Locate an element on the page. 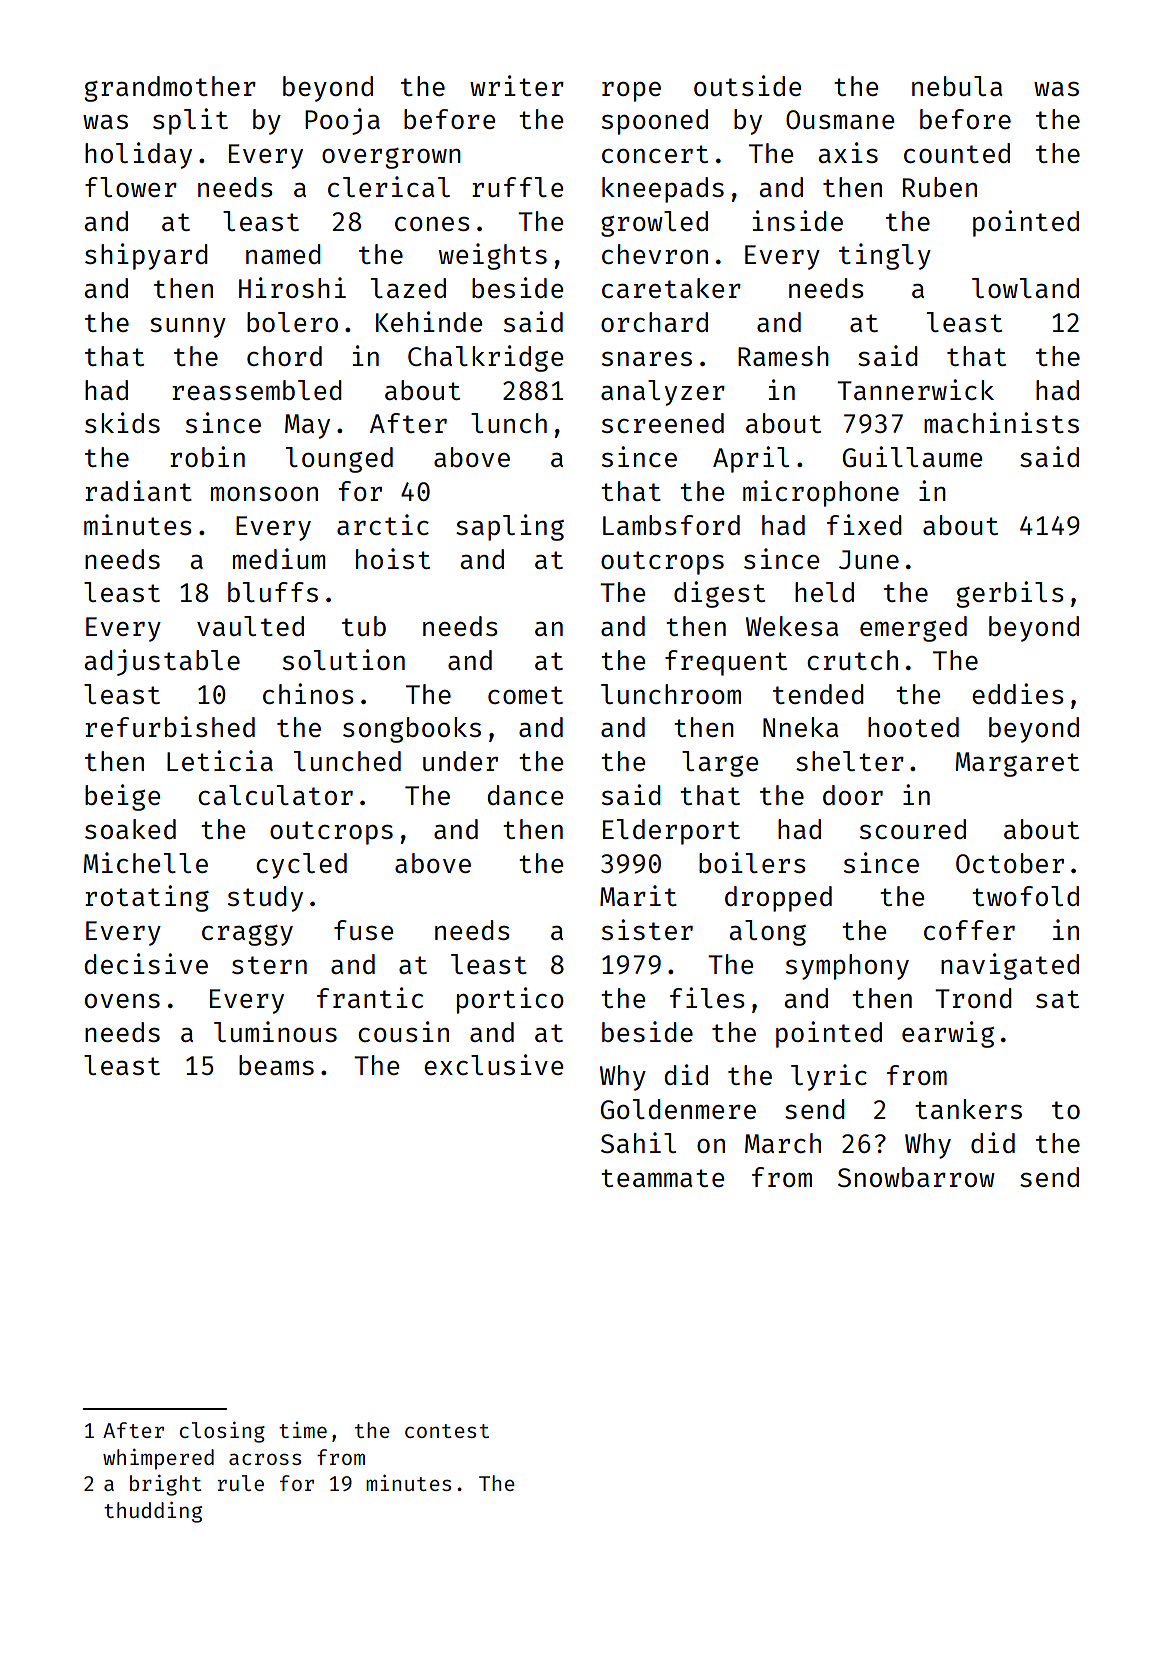  robin is located at coordinates (207, 456).
